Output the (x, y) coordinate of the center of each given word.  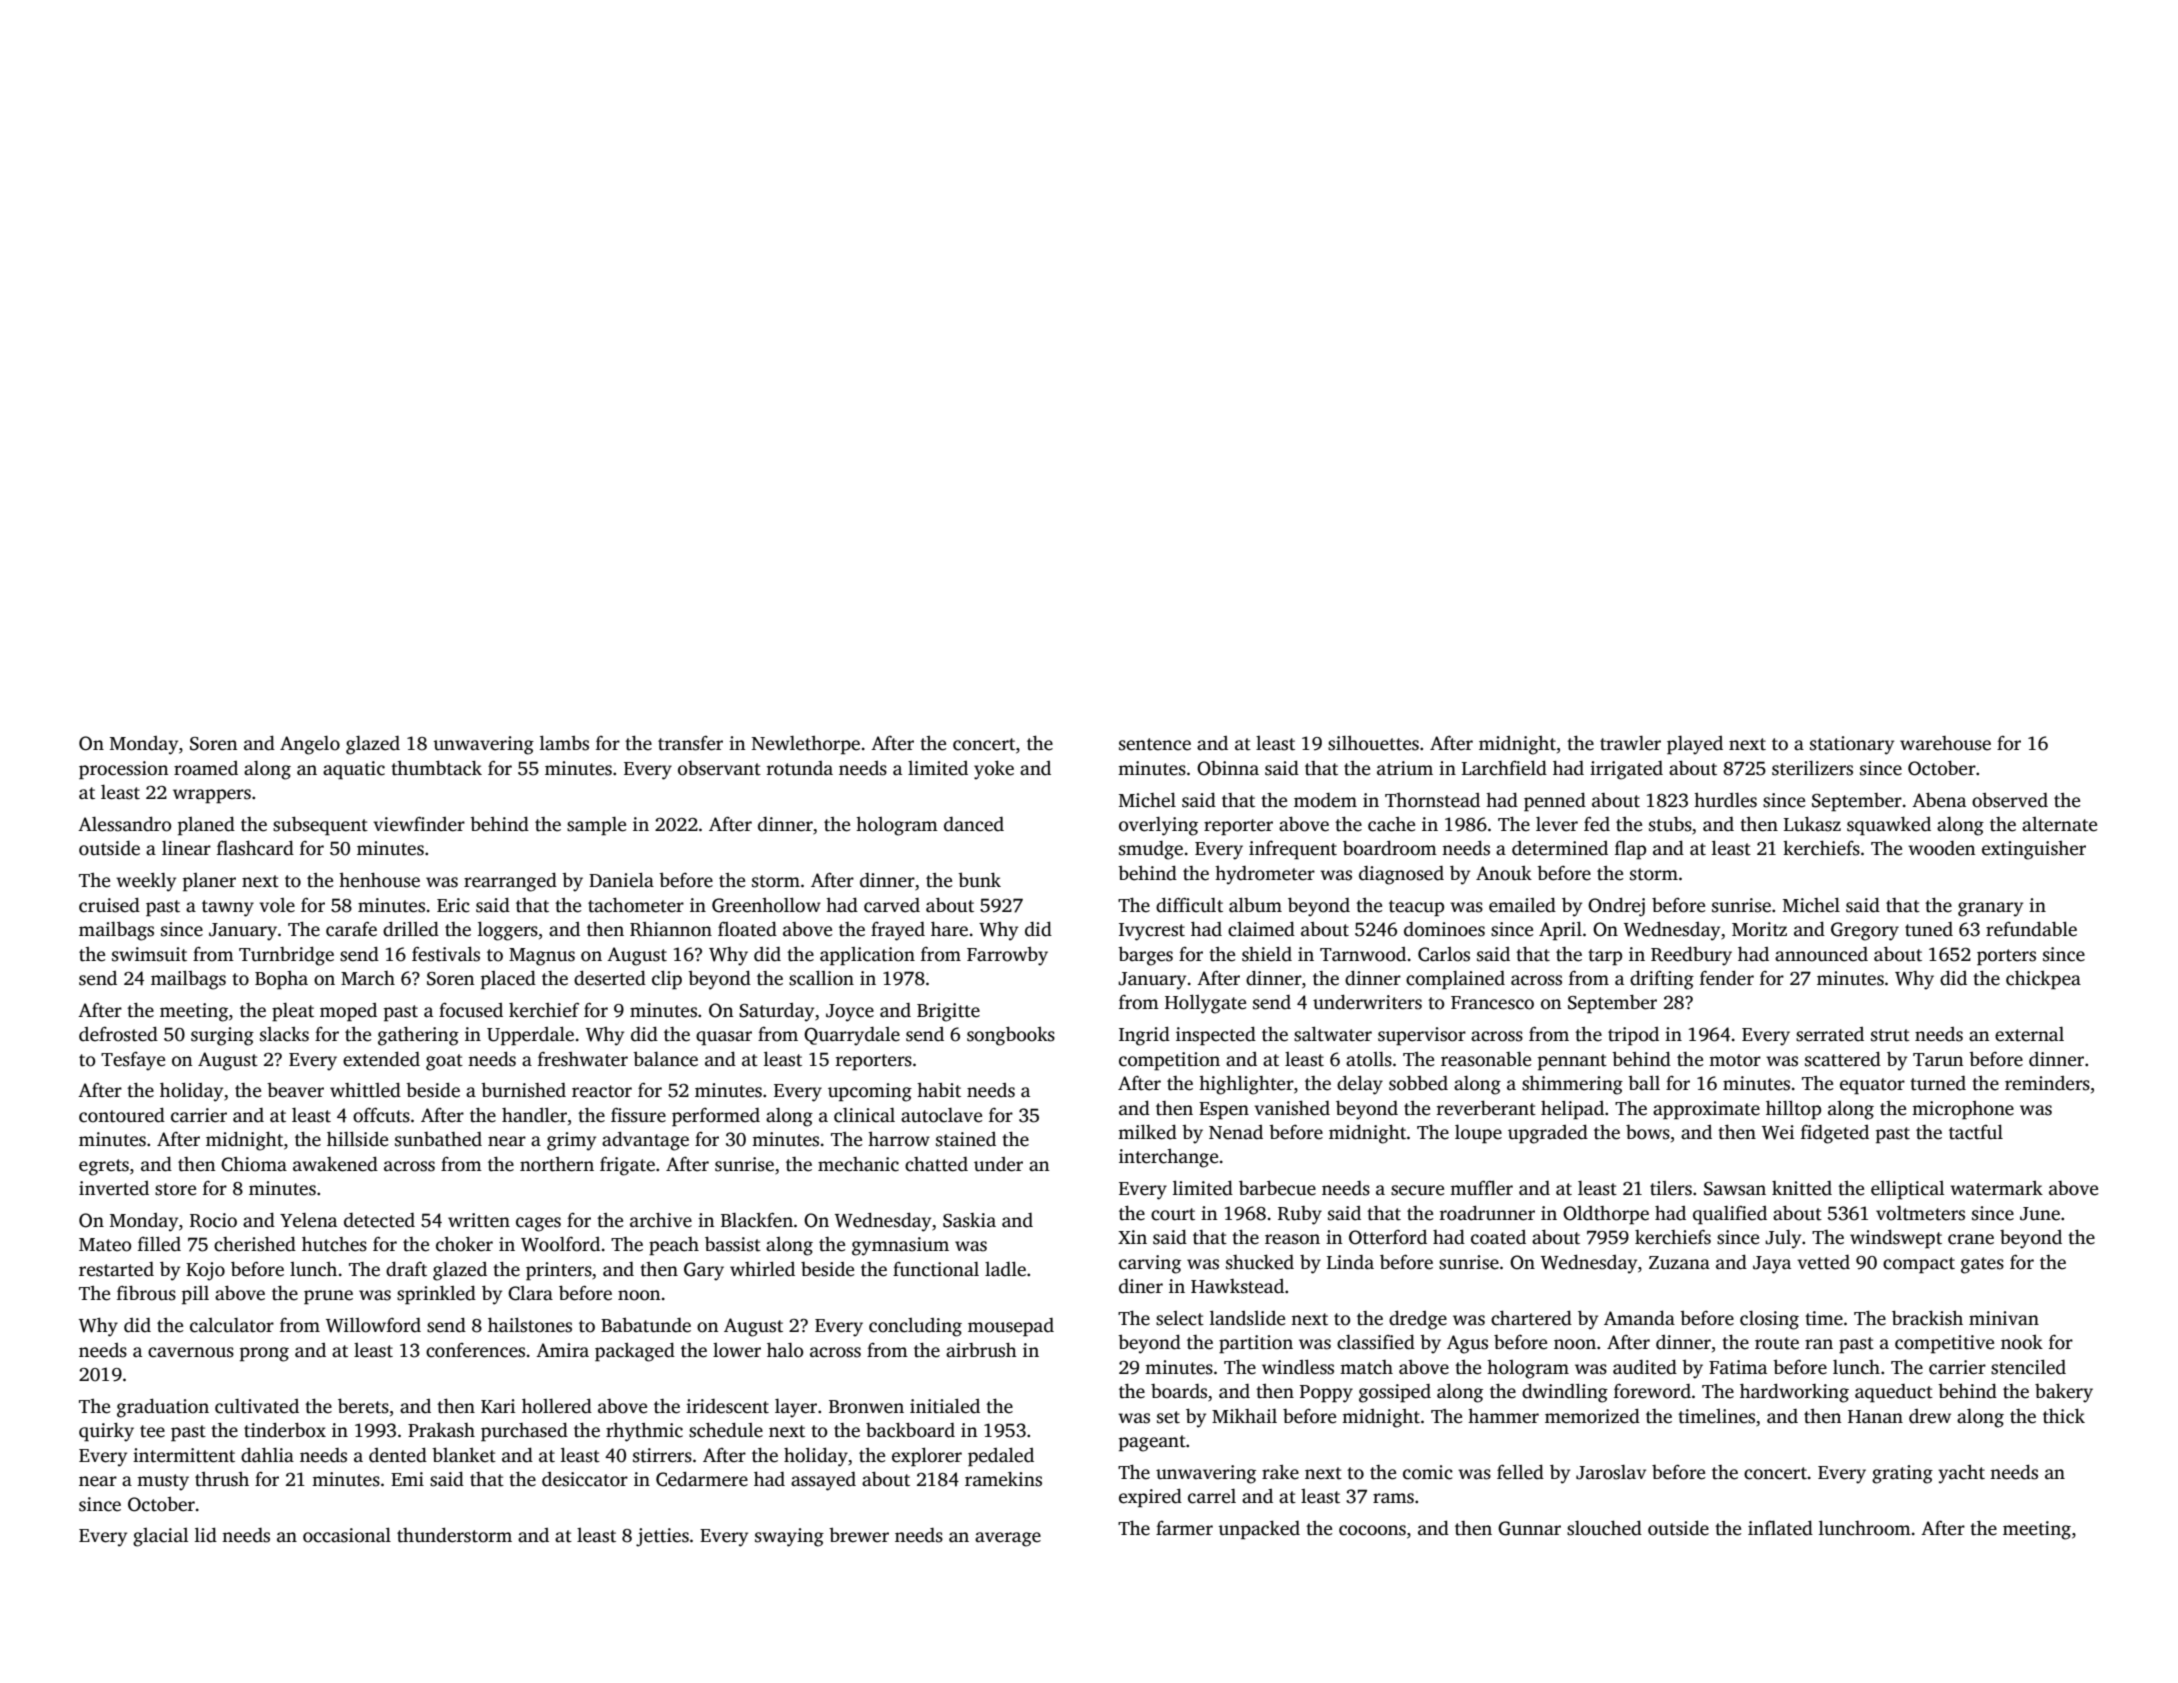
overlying (1158, 826)
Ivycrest (1152, 932)
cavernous (191, 1352)
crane (1971, 1239)
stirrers (662, 1455)
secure (1417, 1190)
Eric (453, 905)
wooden (1942, 848)
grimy (571, 1141)
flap (1630, 850)
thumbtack (436, 768)
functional (936, 1269)
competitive (1944, 1344)
